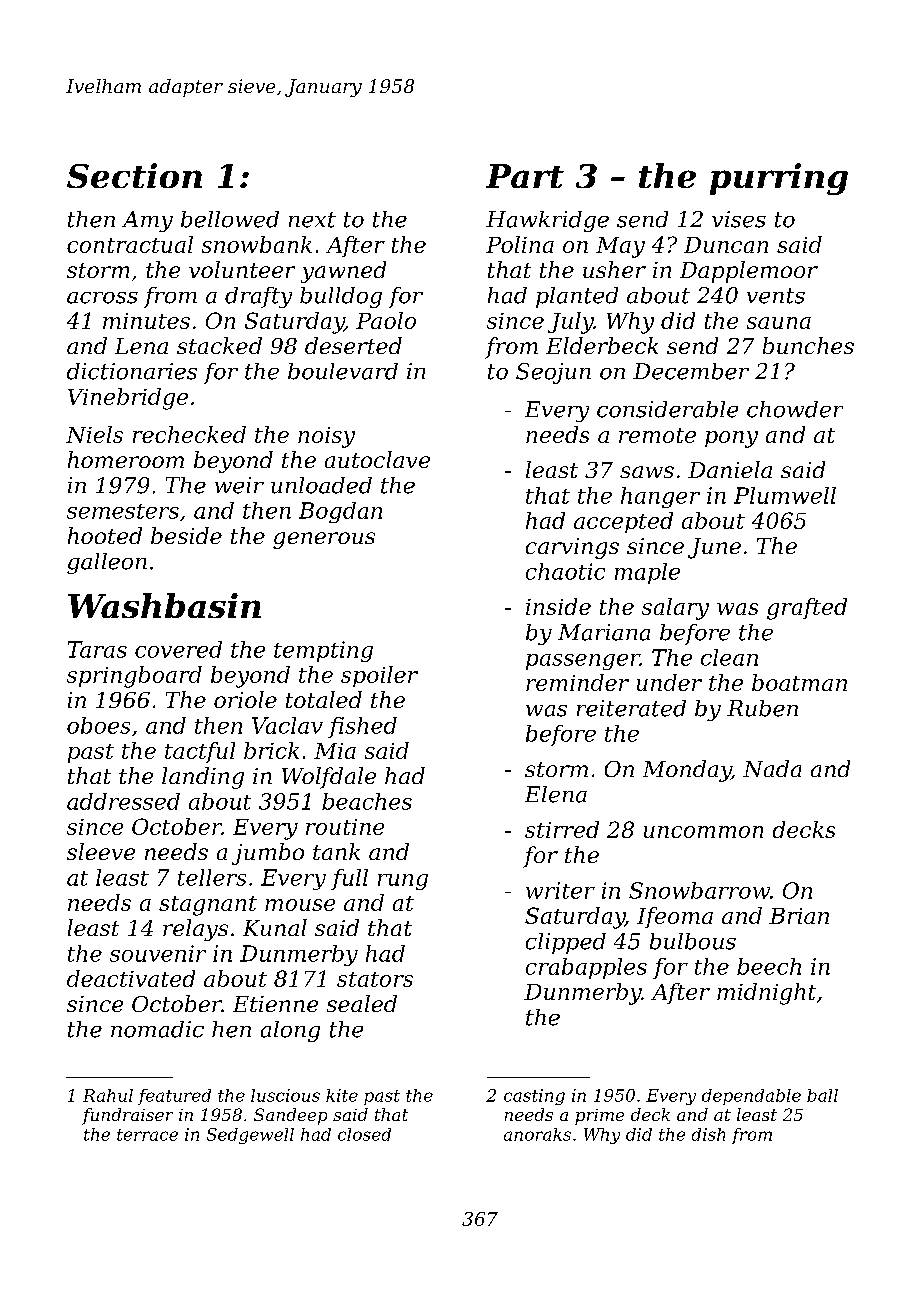  I want to click on closed, so click(364, 1134).
